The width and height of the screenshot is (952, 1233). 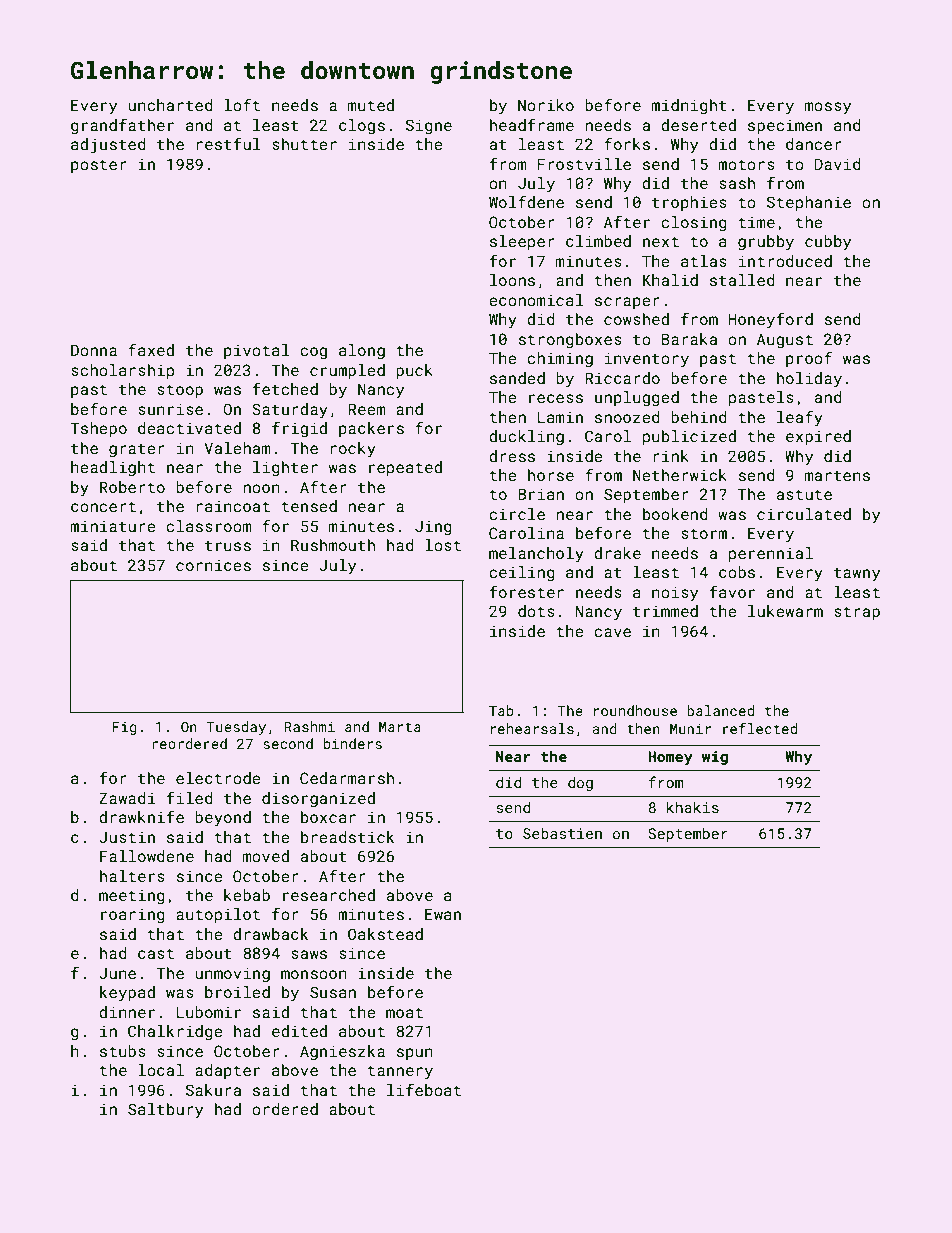 What do you see at coordinates (443, 914) in the screenshot?
I see `Ewan` at bounding box center [443, 914].
